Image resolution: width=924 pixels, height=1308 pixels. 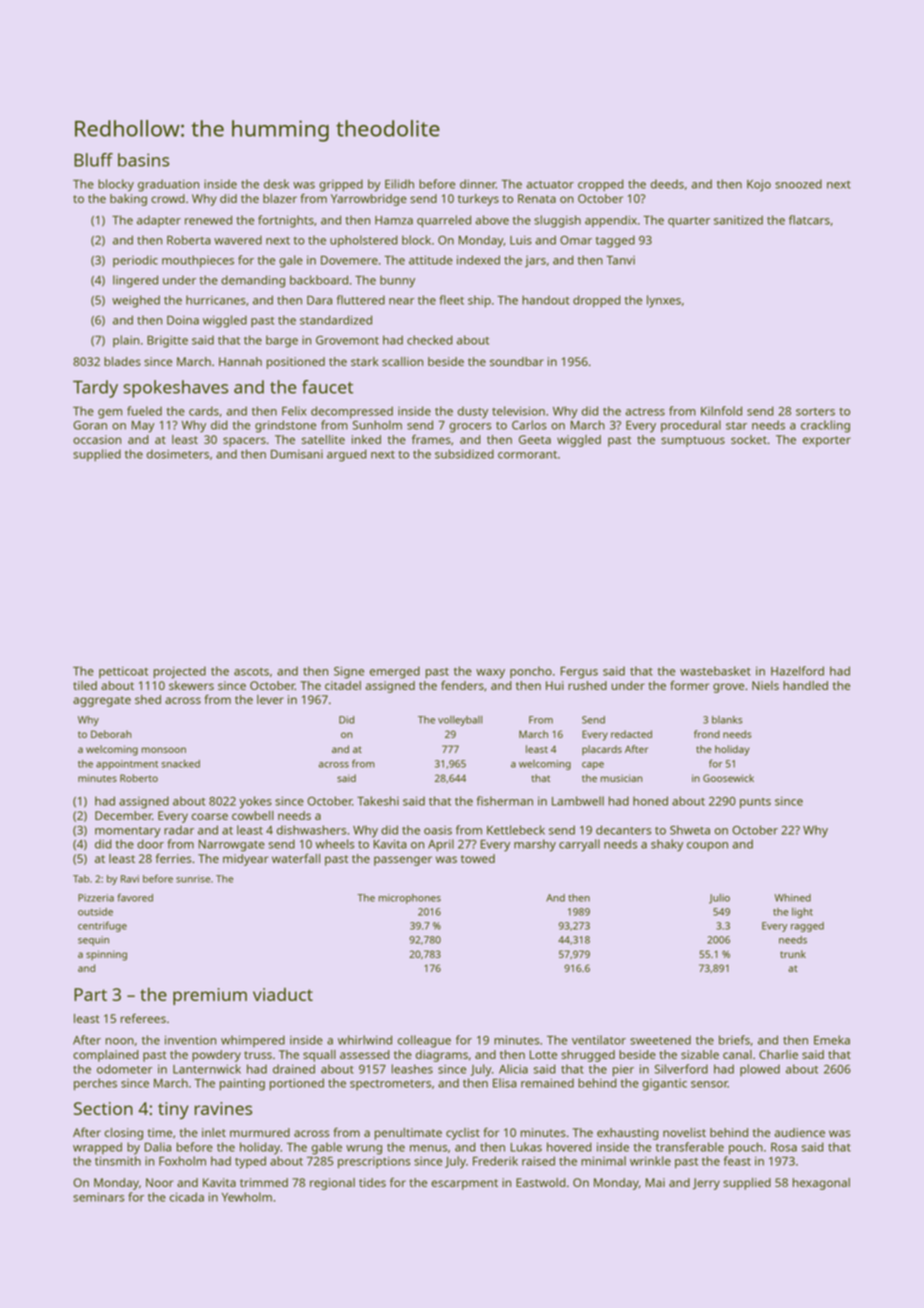 What do you see at coordinates (390, 1085) in the page?
I see `spectrometers` at bounding box center [390, 1085].
